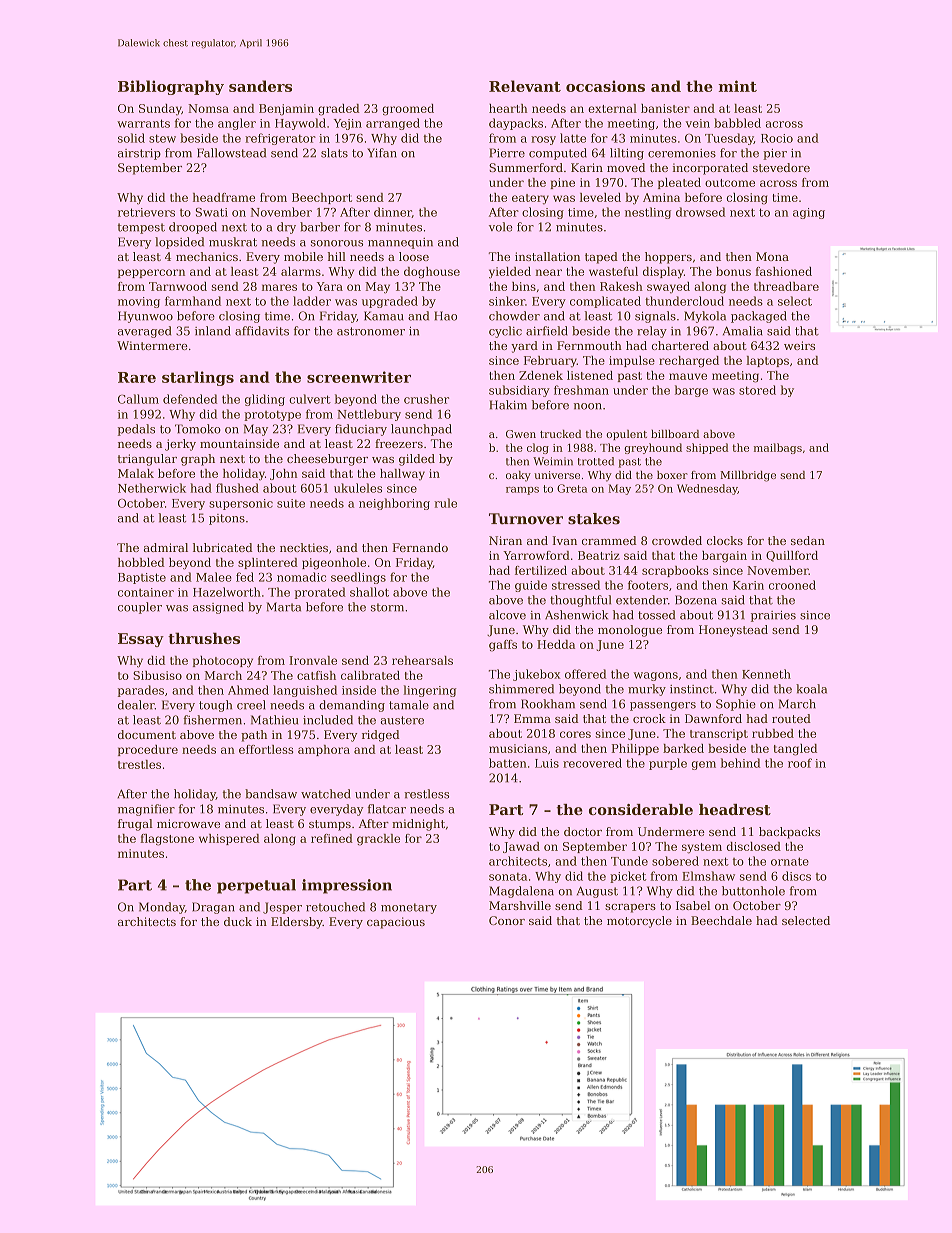  What do you see at coordinates (754, 846) in the screenshot?
I see `disclosed` at bounding box center [754, 846].
